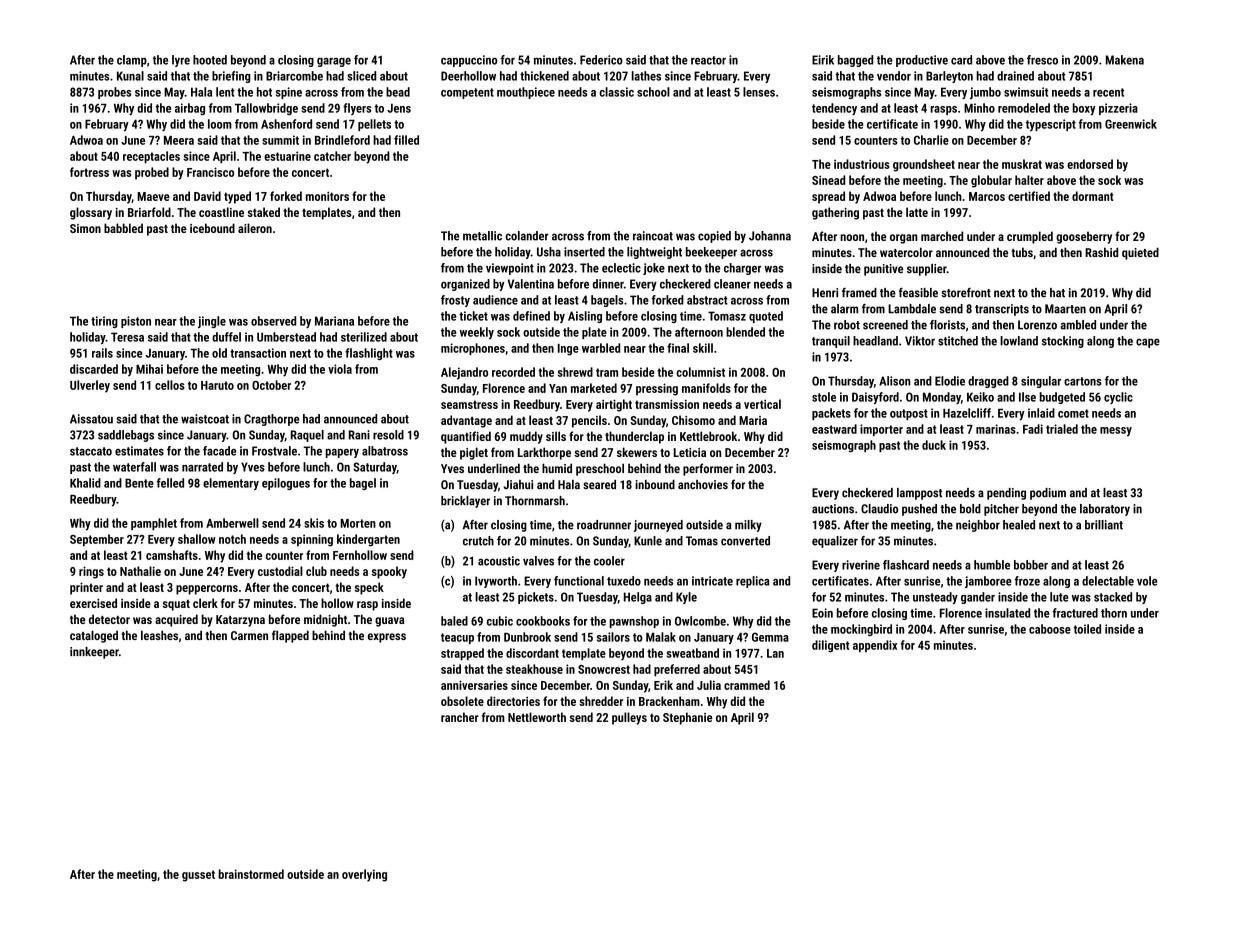 The width and height of the screenshot is (1233, 952). What do you see at coordinates (1108, 92) in the screenshot?
I see `recent` at bounding box center [1108, 92].
